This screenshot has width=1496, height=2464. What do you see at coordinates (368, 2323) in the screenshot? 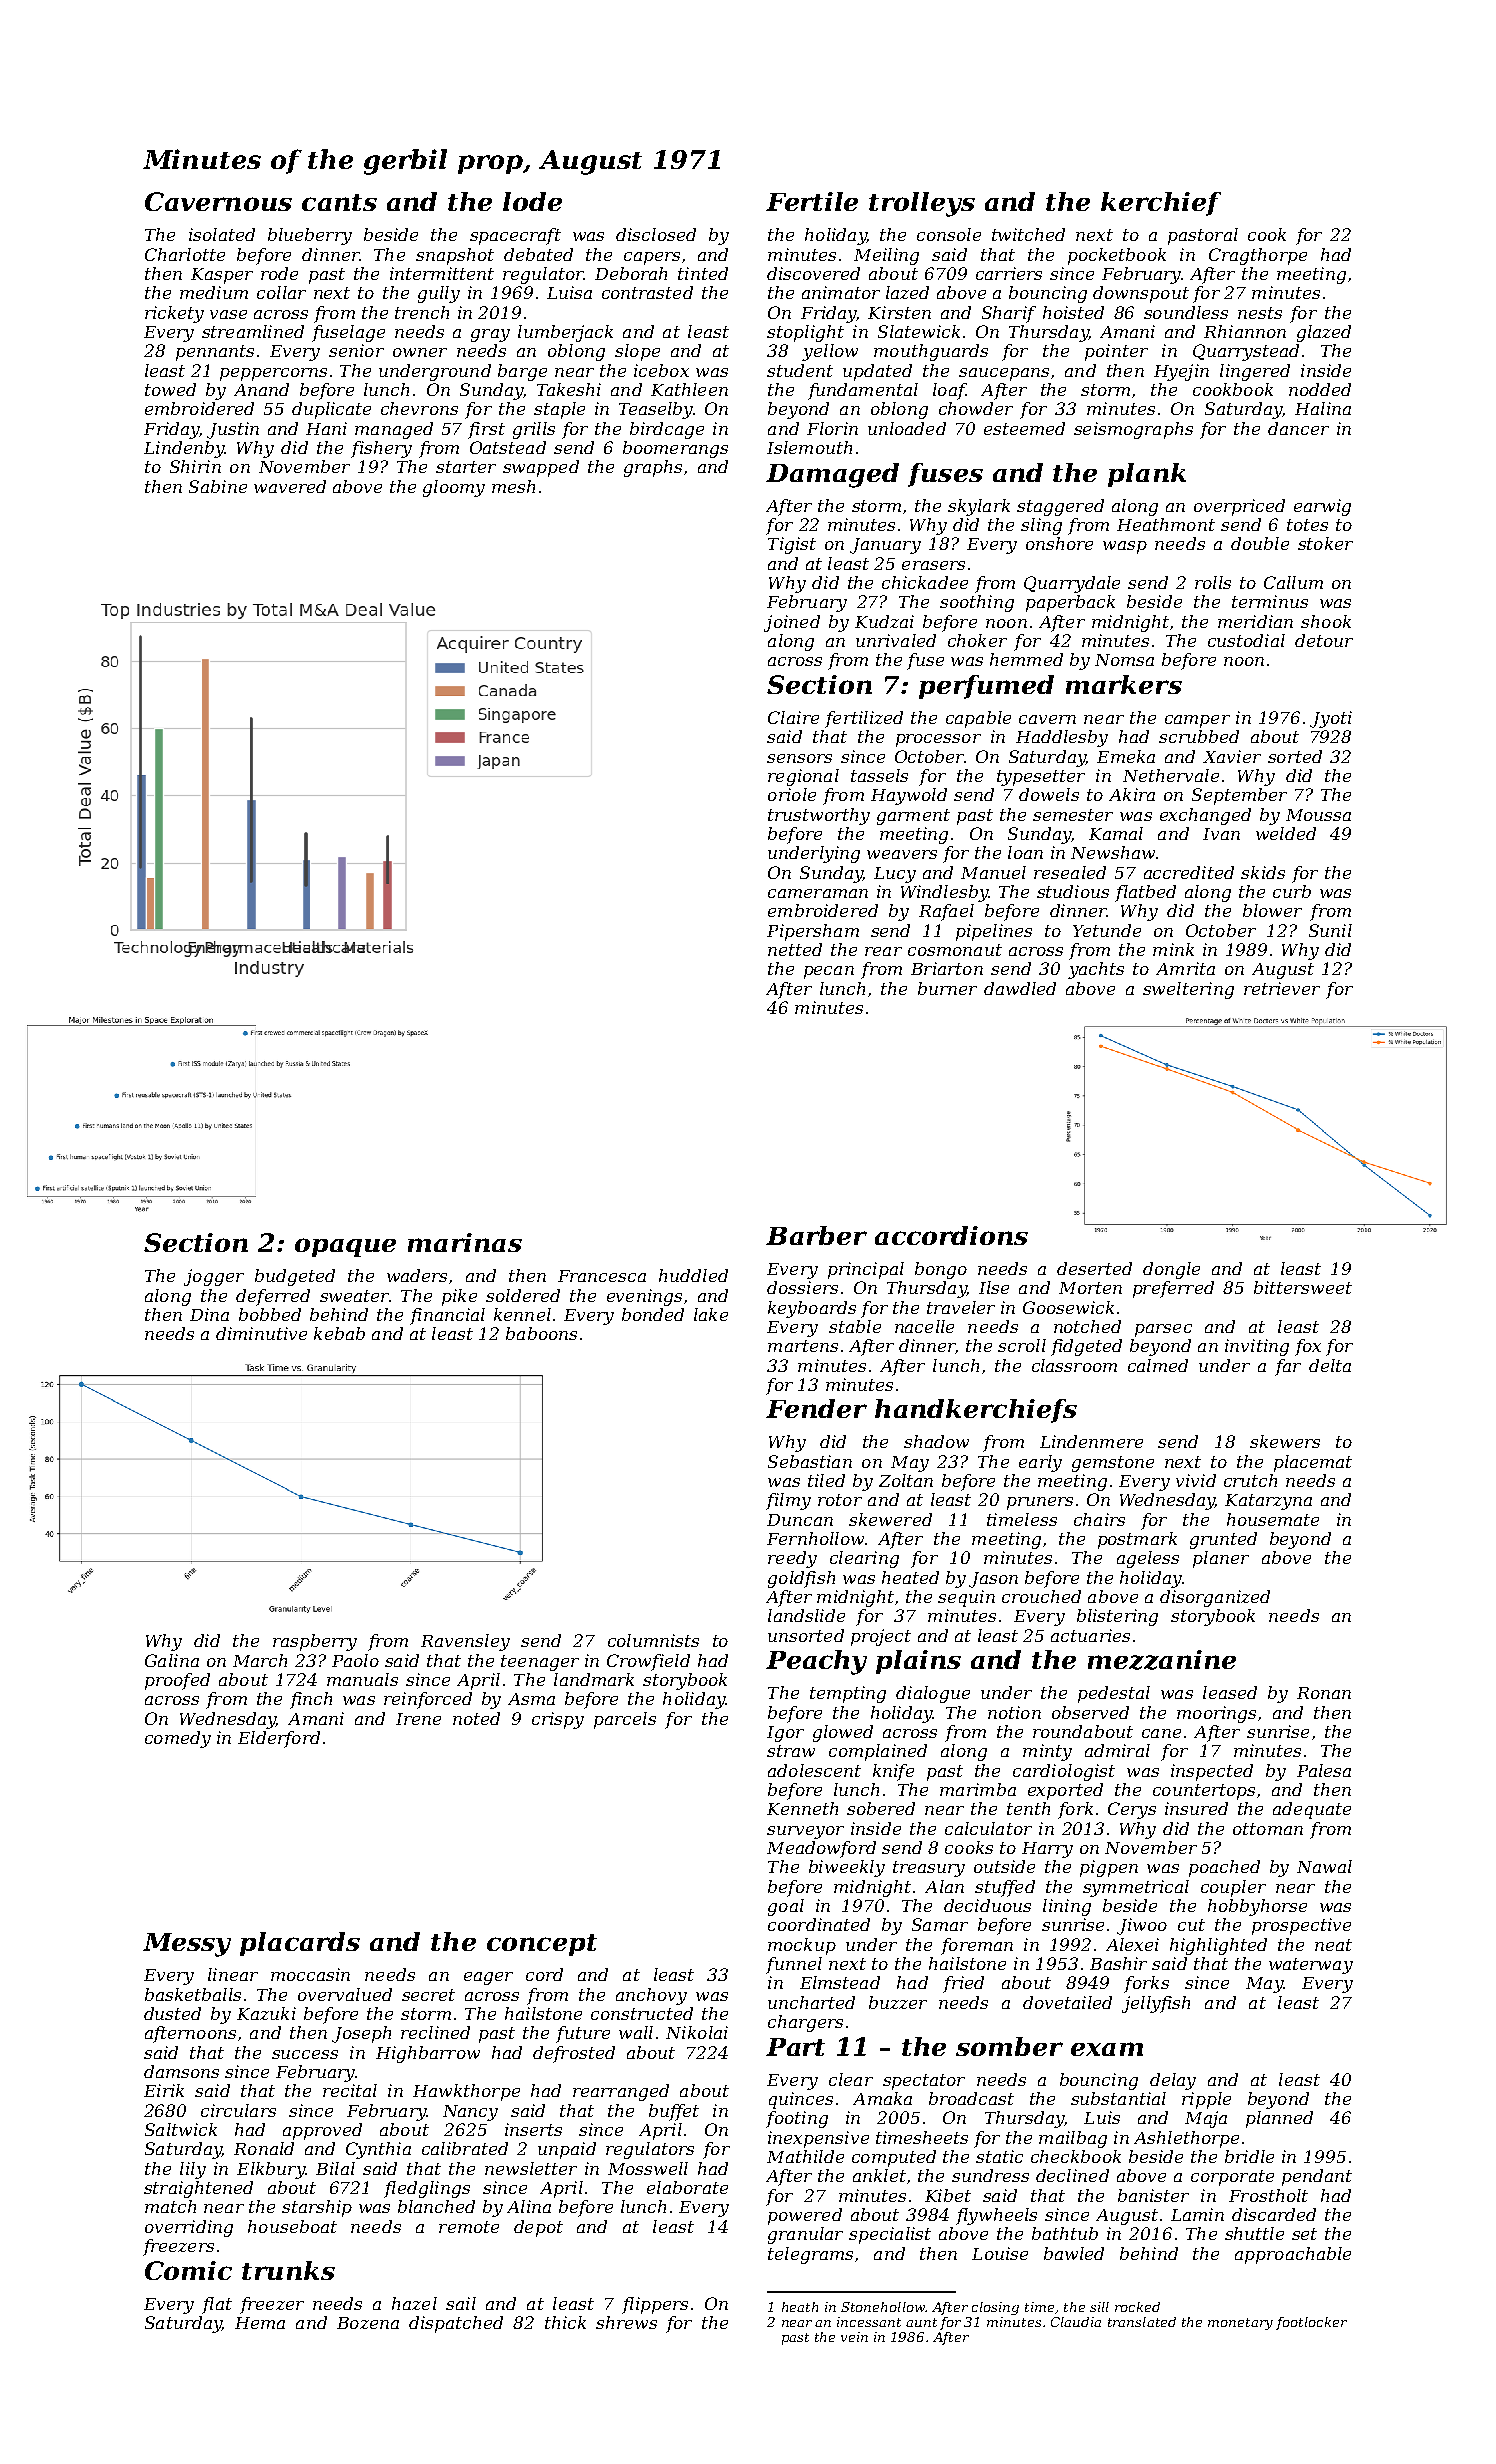
I see `Bozena` at bounding box center [368, 2323].
